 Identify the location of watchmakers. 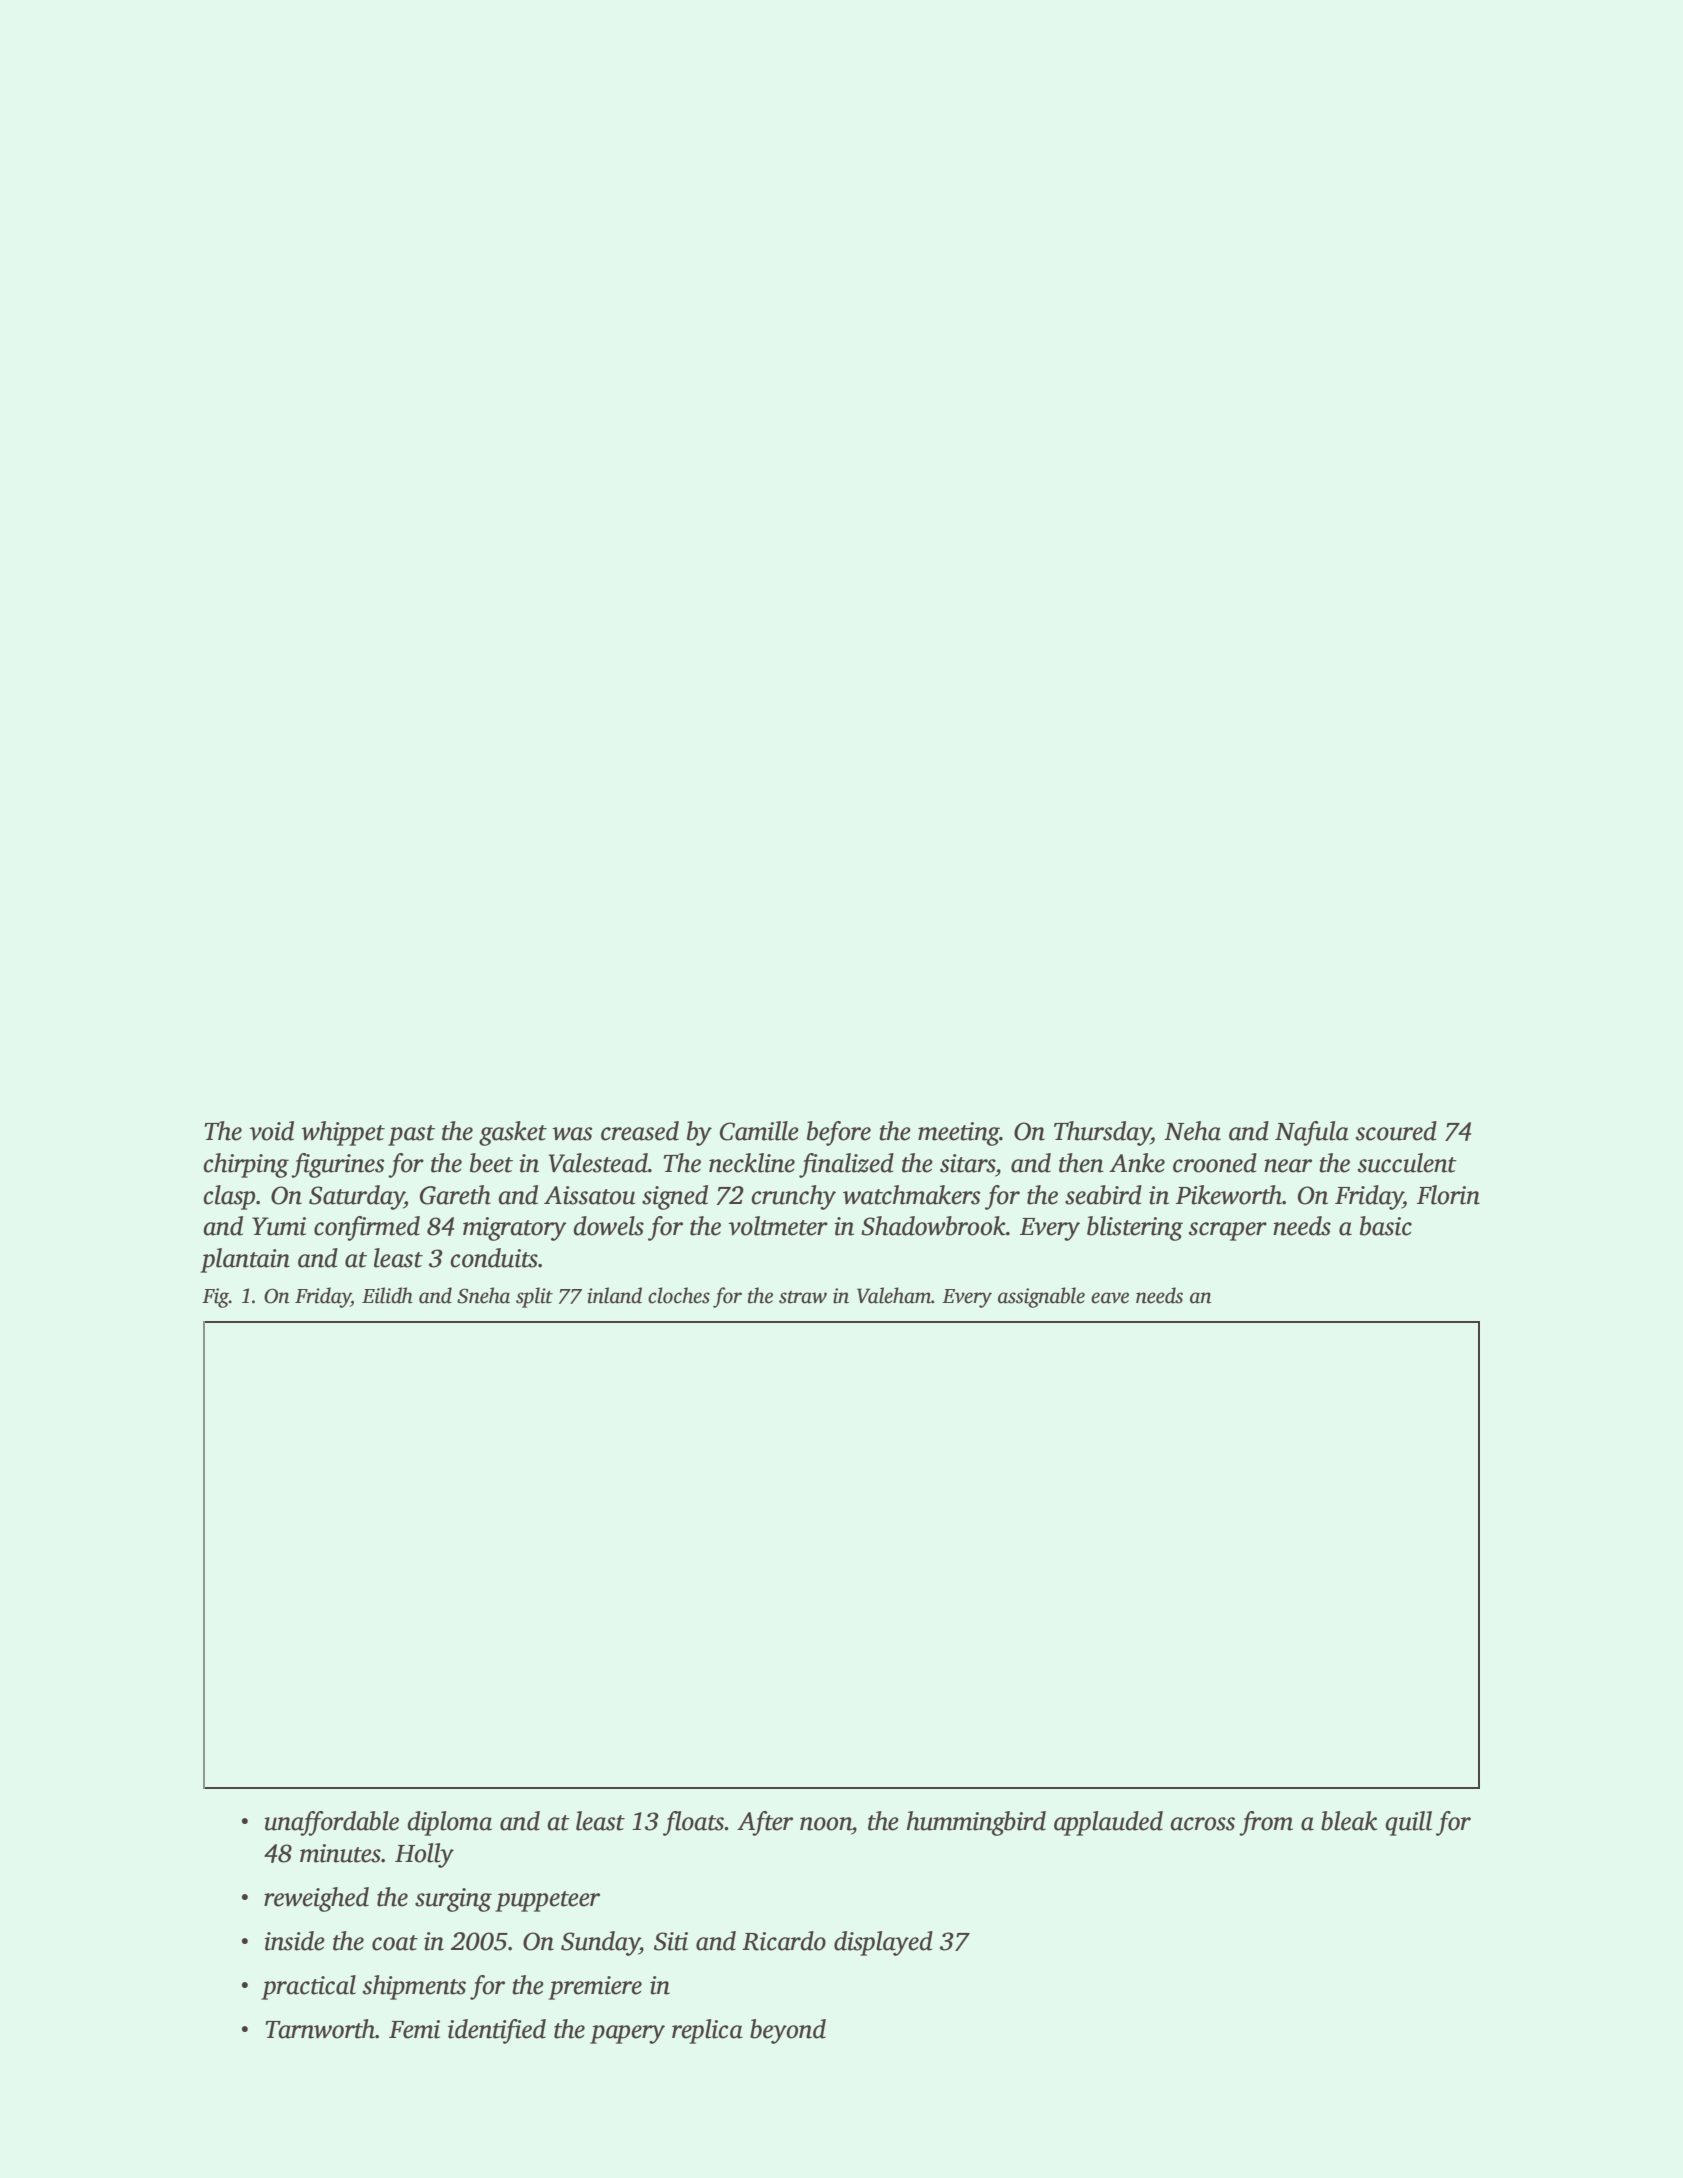
(911, 1195).
